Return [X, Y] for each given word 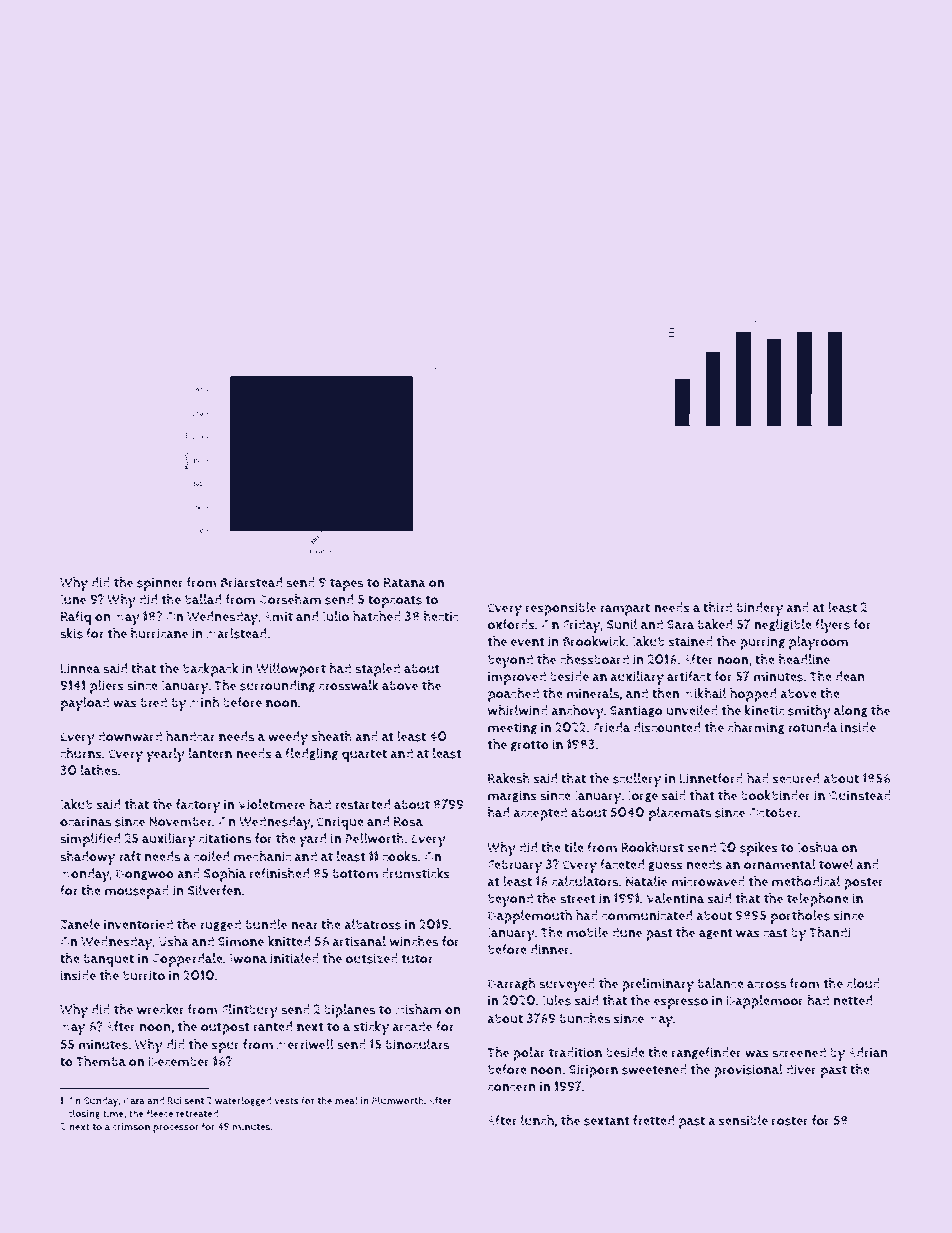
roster [790, 1121]
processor [176, 1129]
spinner [160, 584]
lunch [537, 1120]
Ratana [405, 583]
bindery [760, 609]
